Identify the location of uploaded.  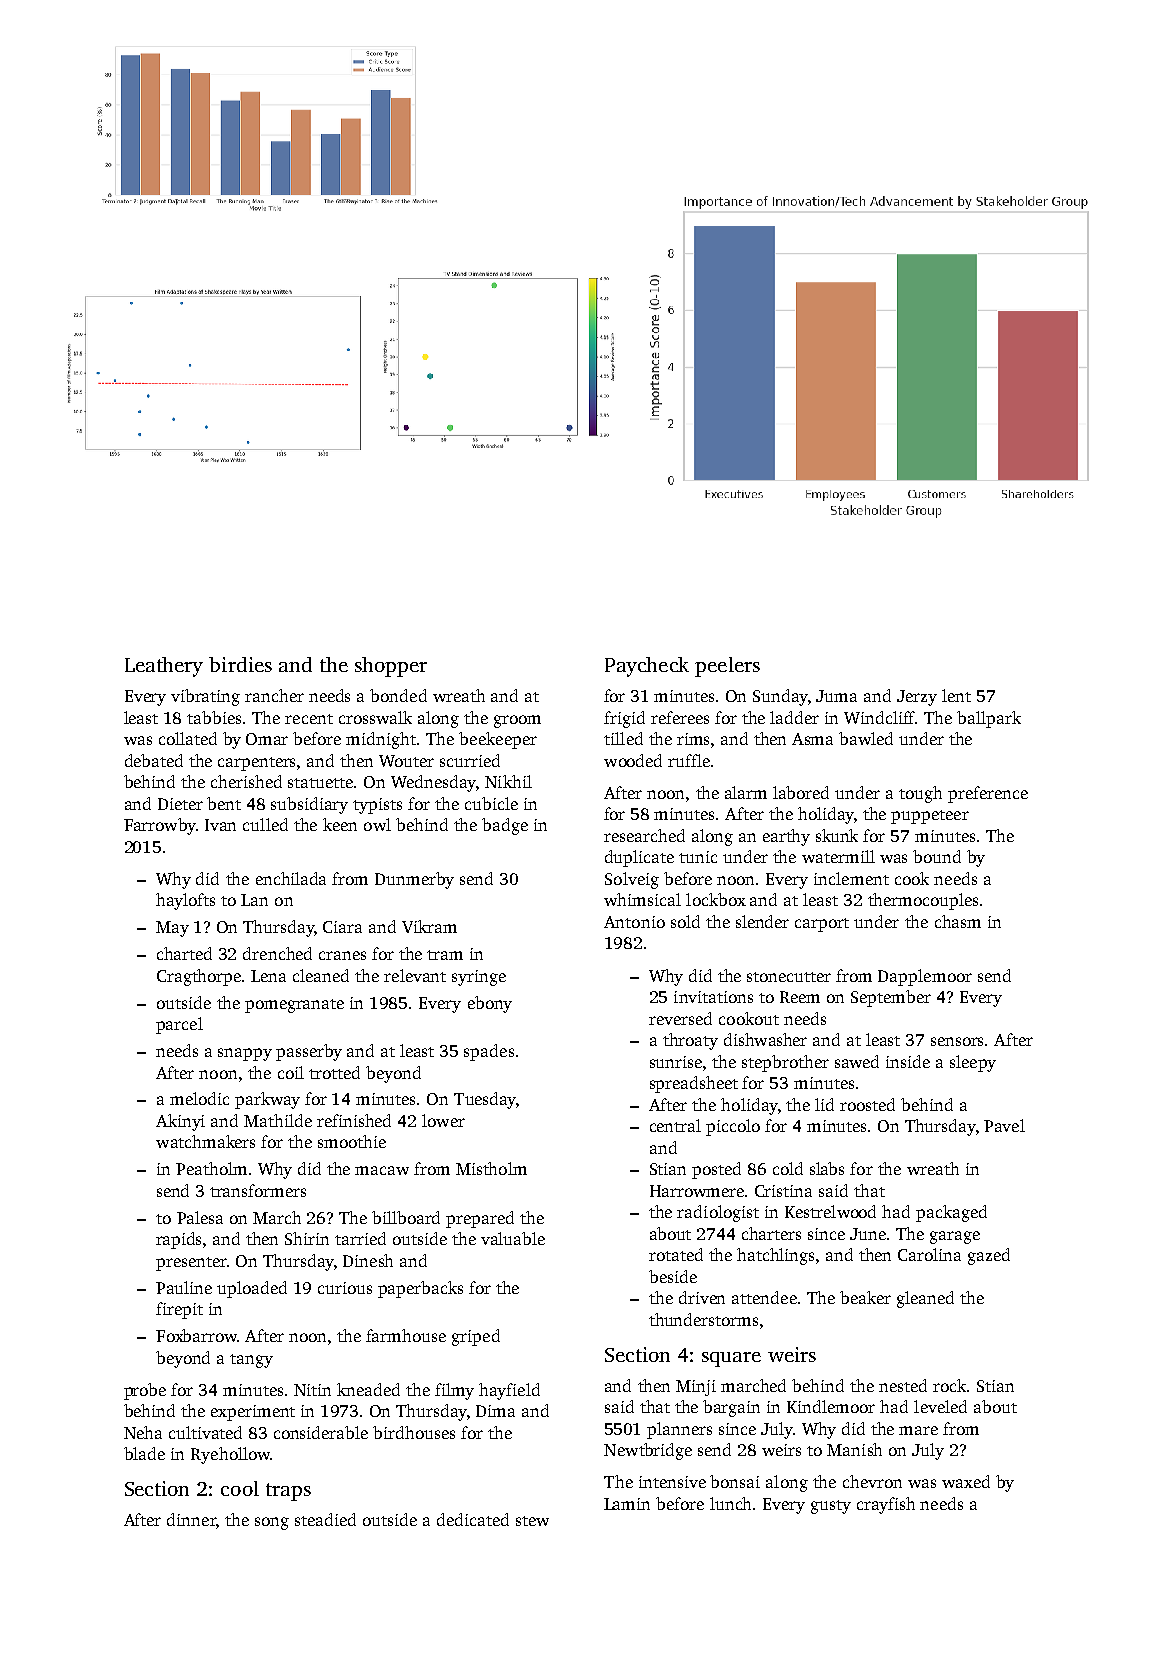
(252, 1289).
